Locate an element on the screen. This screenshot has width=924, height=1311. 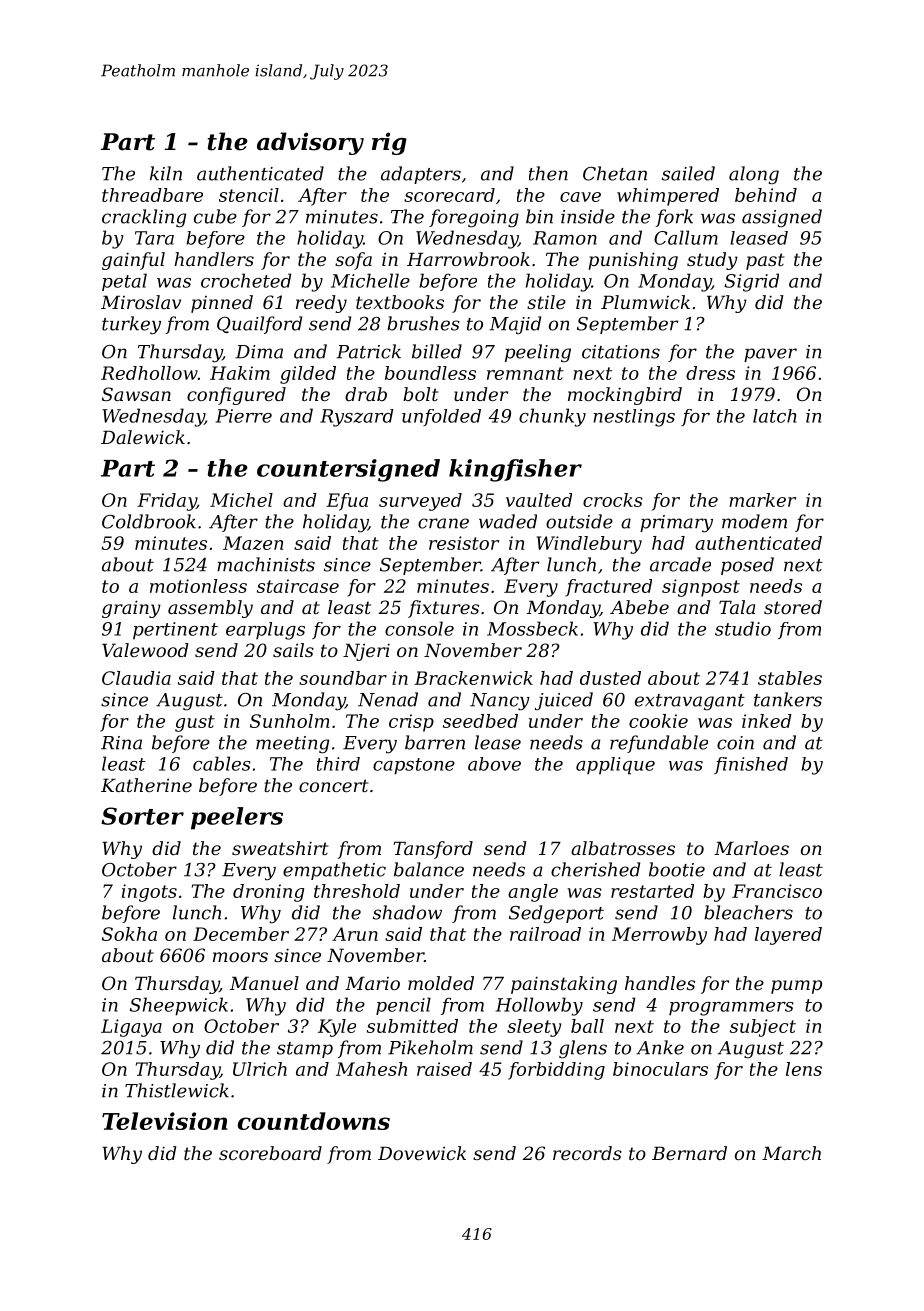
albatrosses is located at coordinates (623, 848).
